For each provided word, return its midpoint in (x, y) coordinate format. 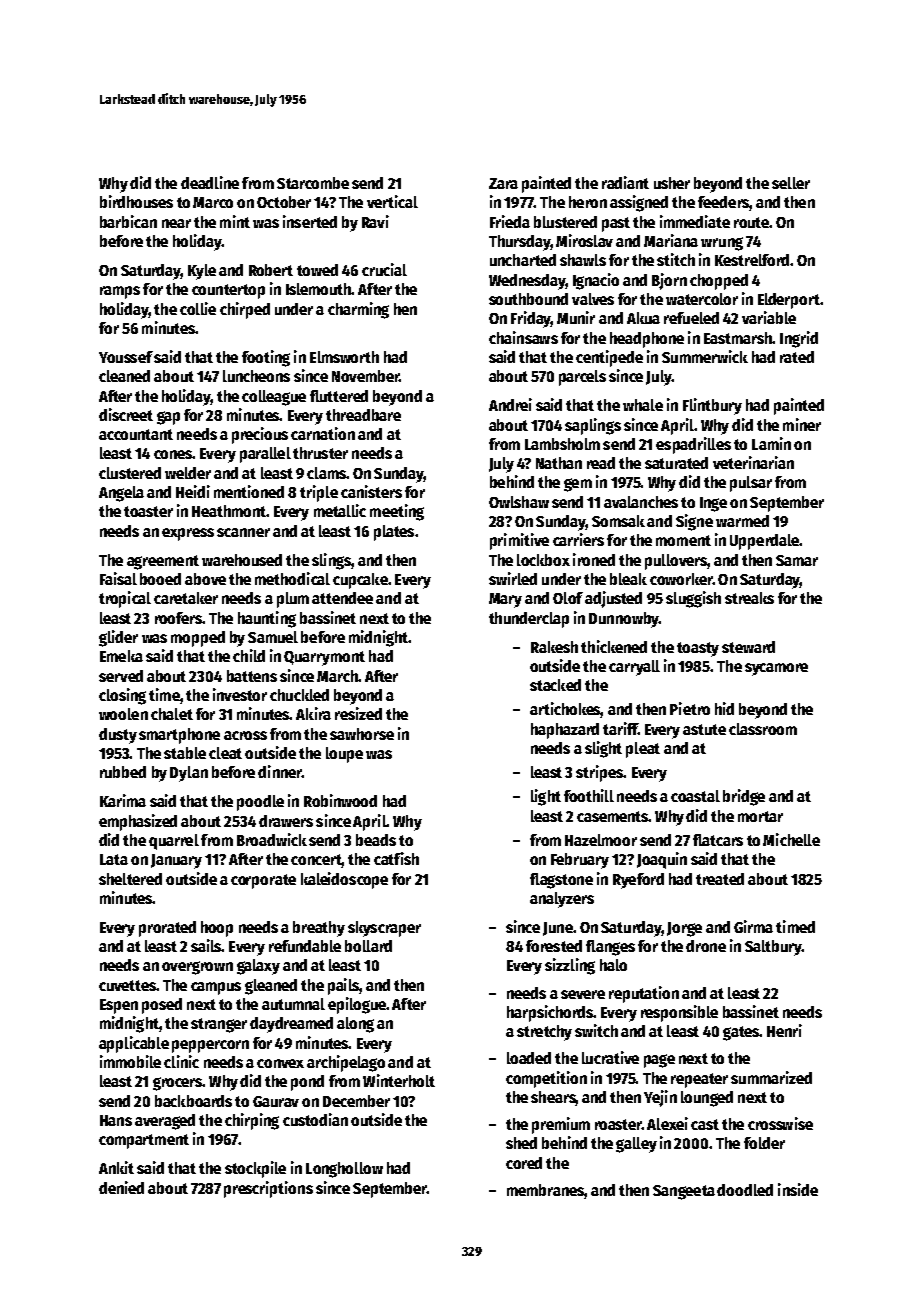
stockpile (255, 1169)
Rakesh (554, 647)
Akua (643, 318)
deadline (210, 182)
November (365, 376)
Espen (119, 1006)
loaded (529, 1058)
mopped (198, 639)
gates (741, 1033)
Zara (503, 183)
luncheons (256, 376)
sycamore (776, 669)
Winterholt (399, 1080)
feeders (723, 202)
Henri (784, 1030)
